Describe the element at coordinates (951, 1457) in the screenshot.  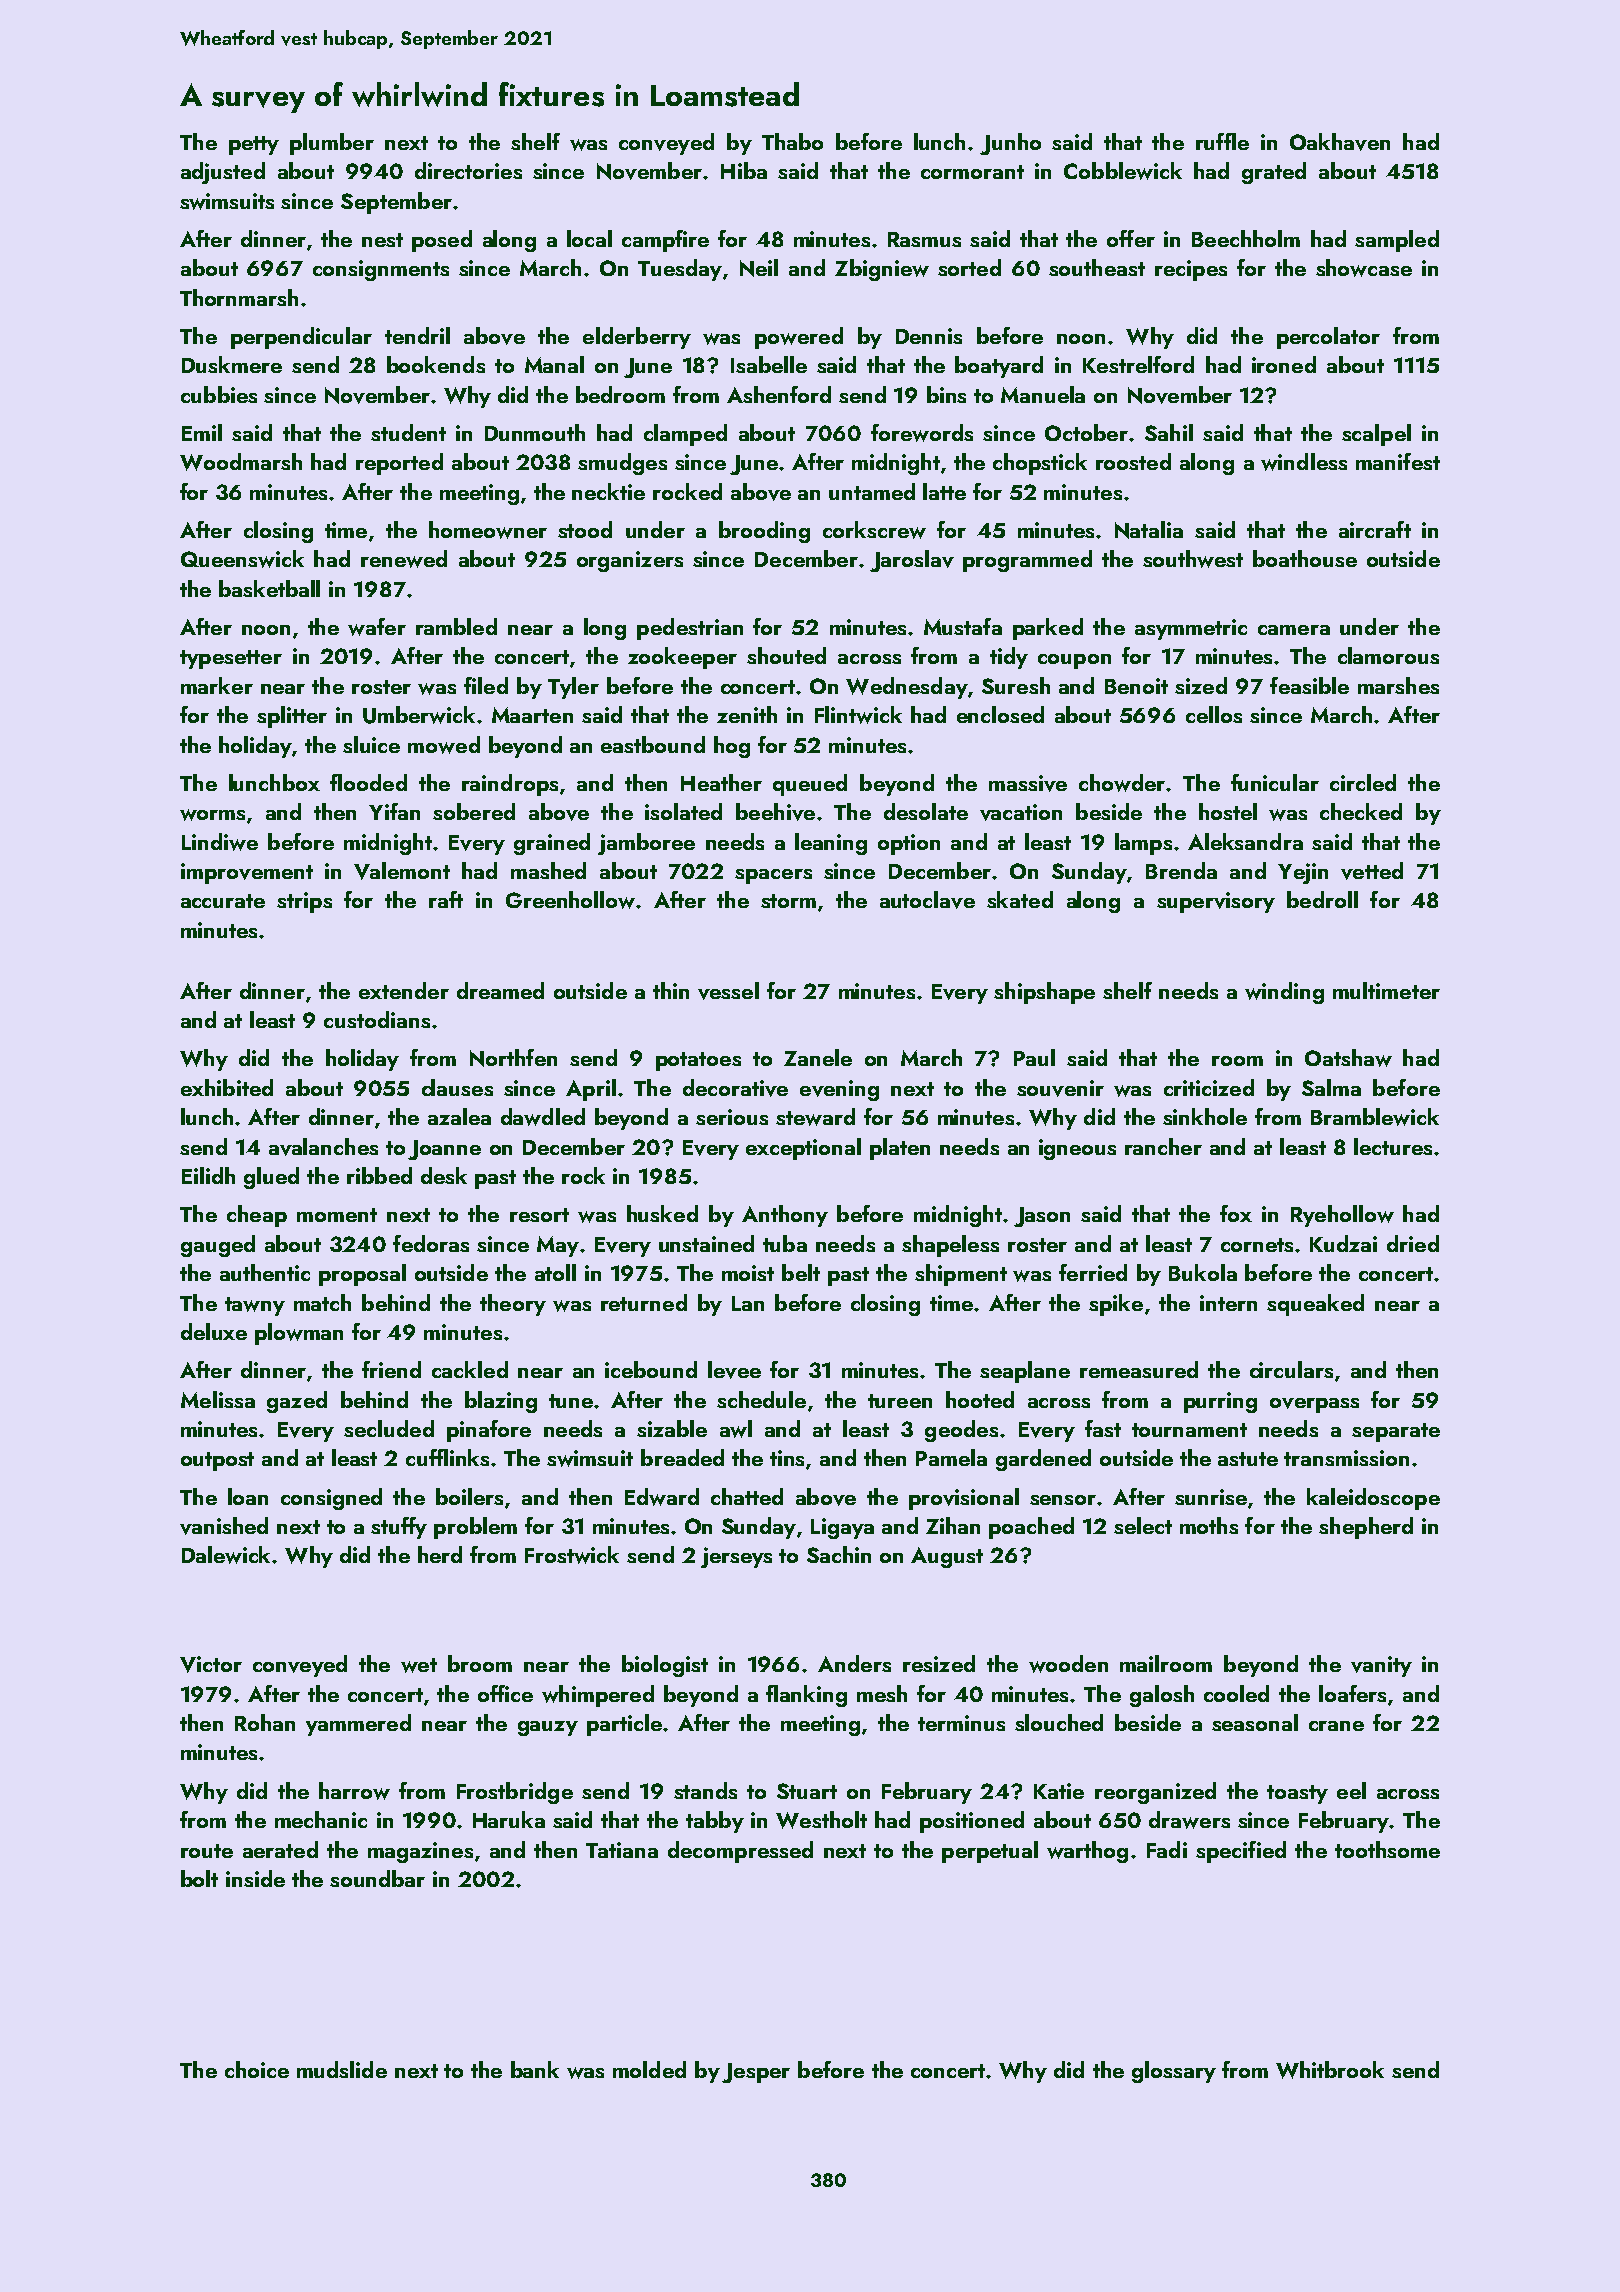
I see `Pamela` at that location.
